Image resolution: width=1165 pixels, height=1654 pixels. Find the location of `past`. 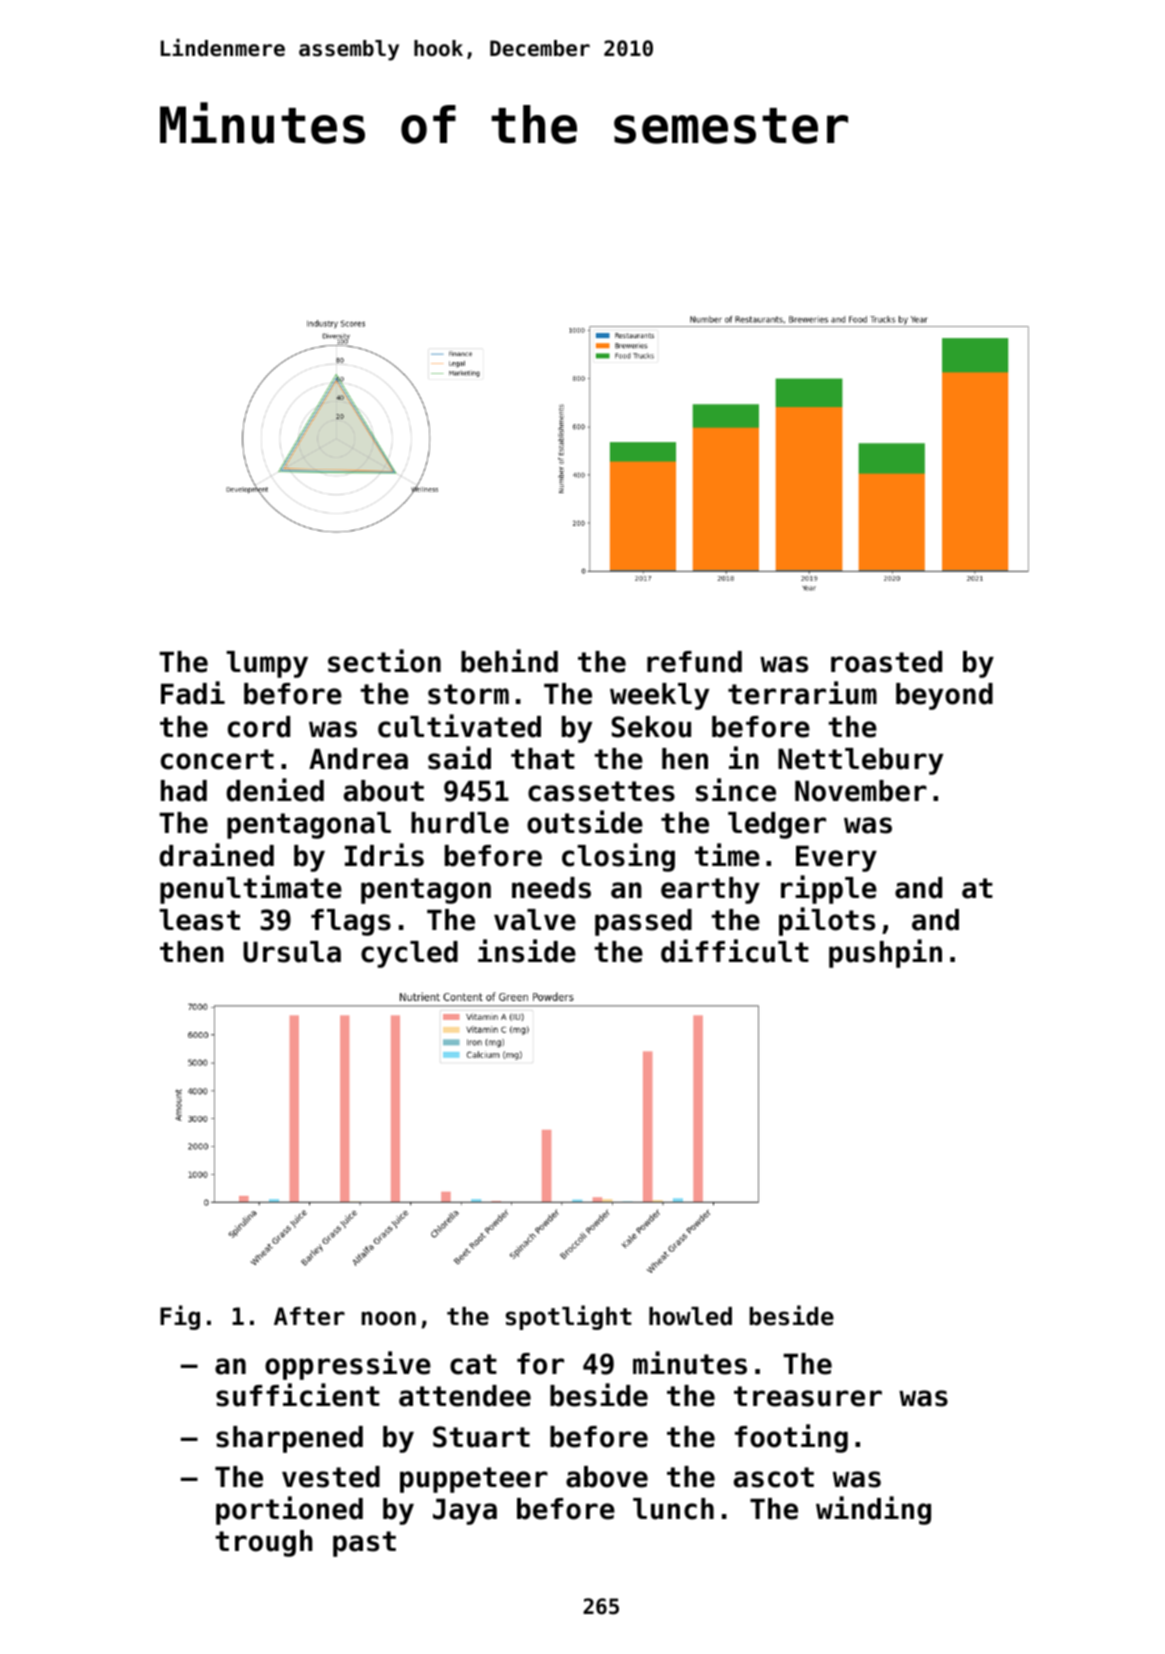

past is located at coordinates (364, 1544).
